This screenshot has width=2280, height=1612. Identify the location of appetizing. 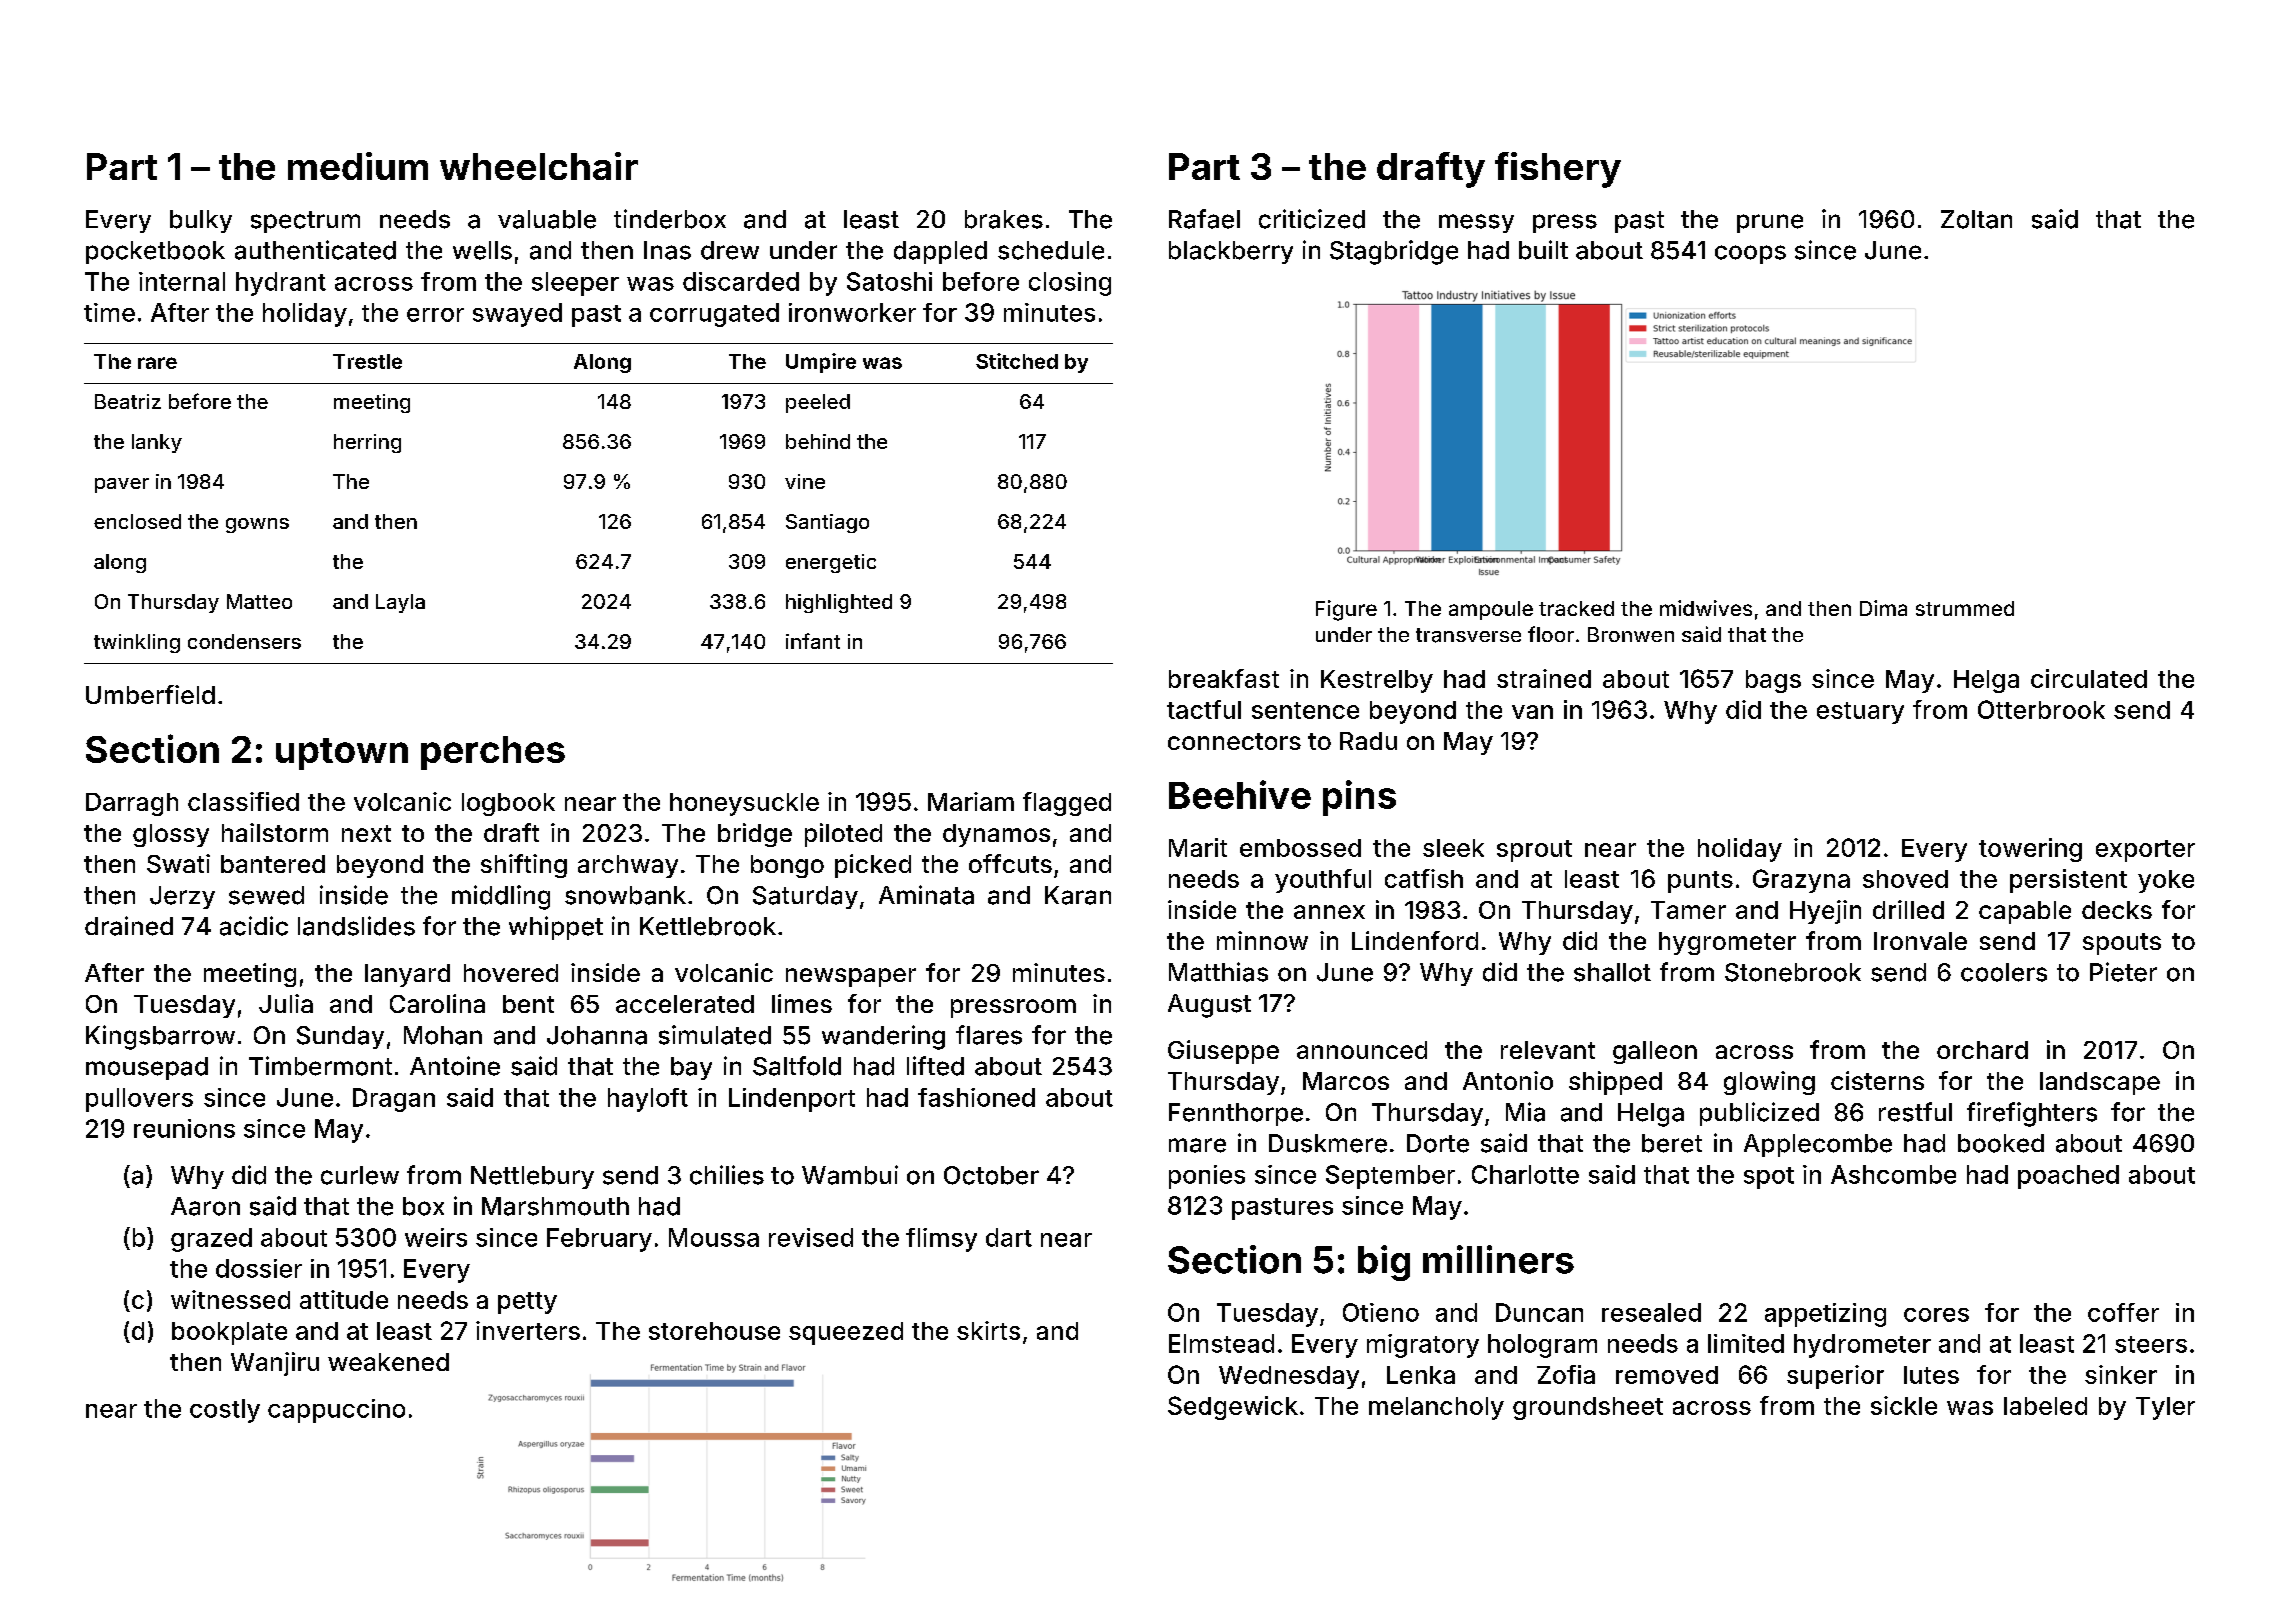
(1825, 1315).
